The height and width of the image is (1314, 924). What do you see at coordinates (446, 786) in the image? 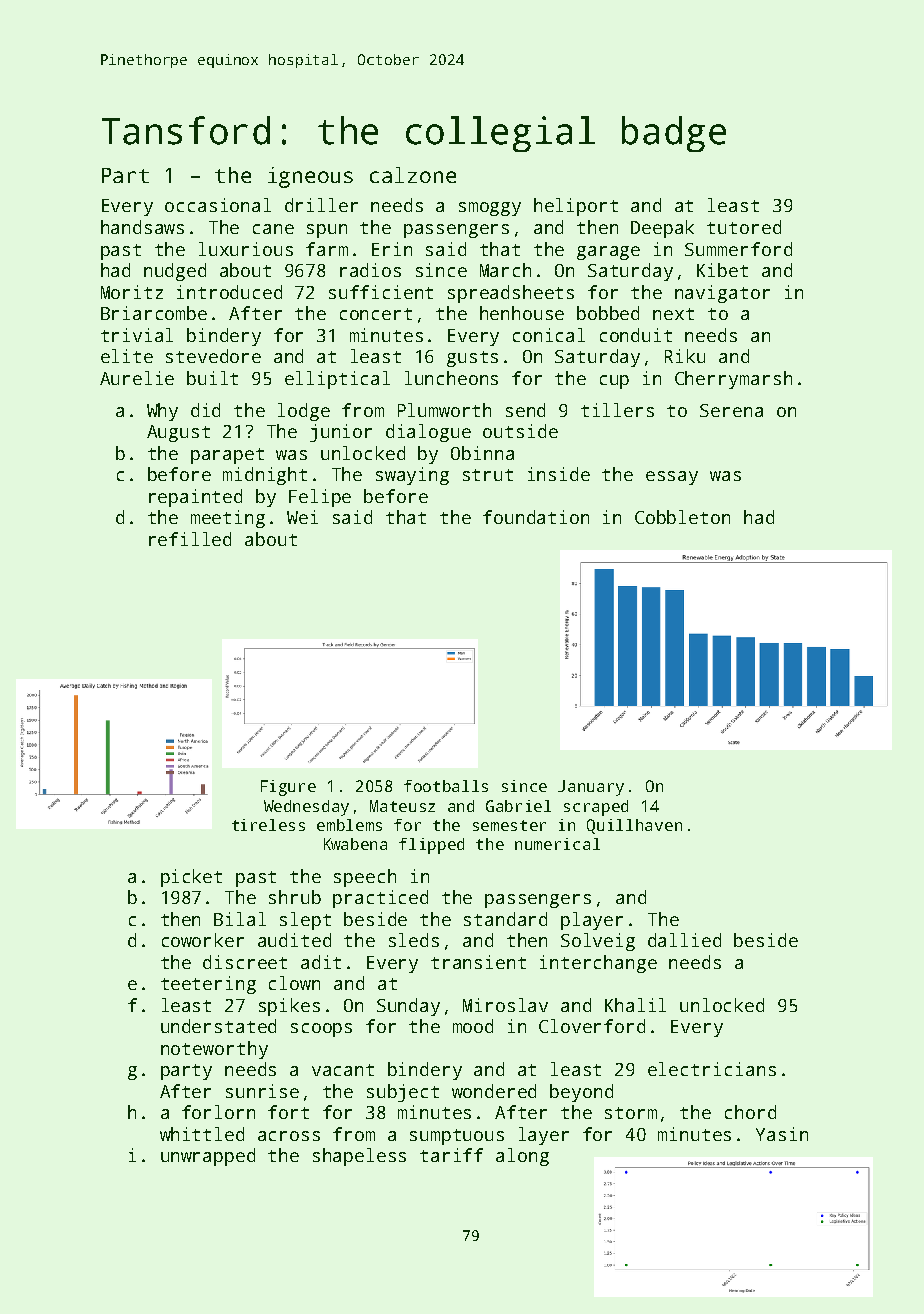
I see `footballs` at bounding box center [446, 786].
